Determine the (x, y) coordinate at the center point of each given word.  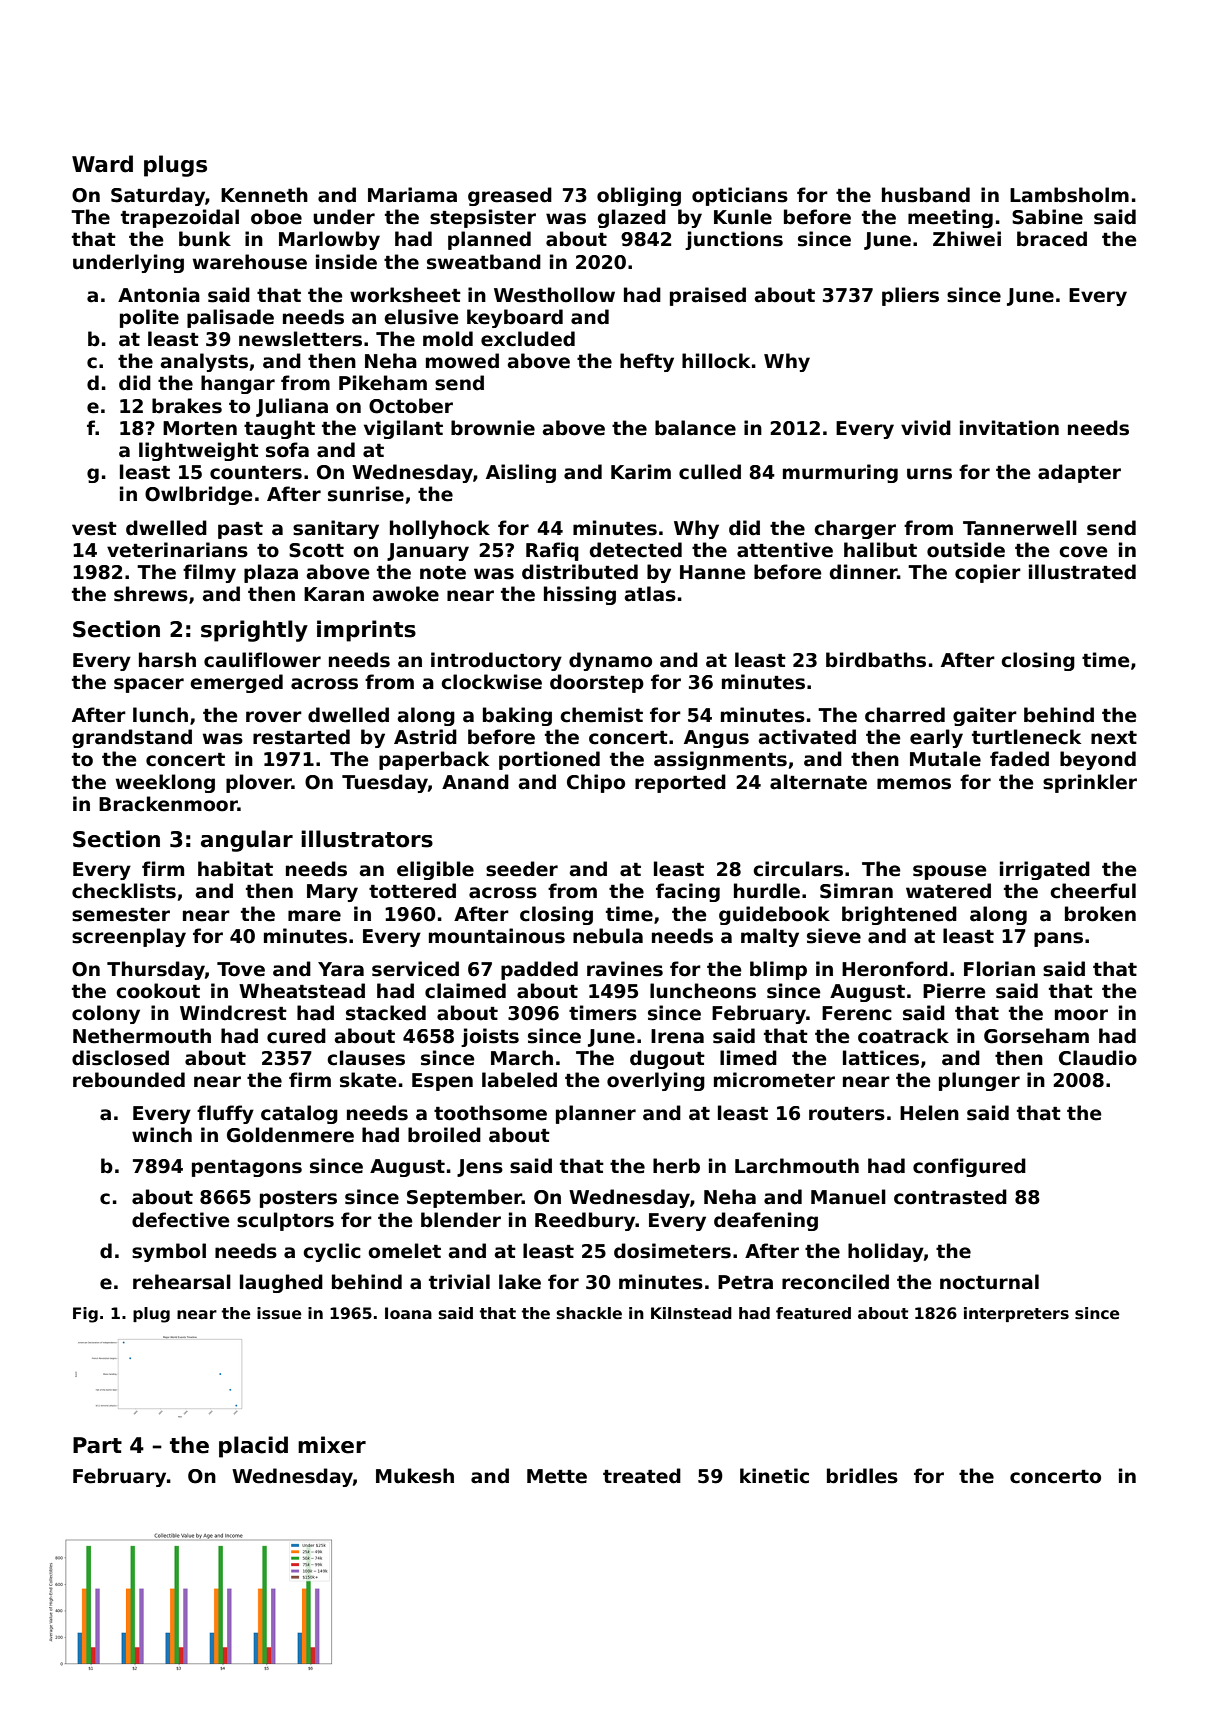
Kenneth (264, 195)
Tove (241, 969)
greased (510, 196)
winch (162, 1135)
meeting (950, 218)
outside (966, 550)
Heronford (895, 969)
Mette (557, 1476)
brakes (187, 406)
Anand (475, 782)
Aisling (521, 473)
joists (490, 1037)
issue (279, 1313)
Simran (856, 891)
